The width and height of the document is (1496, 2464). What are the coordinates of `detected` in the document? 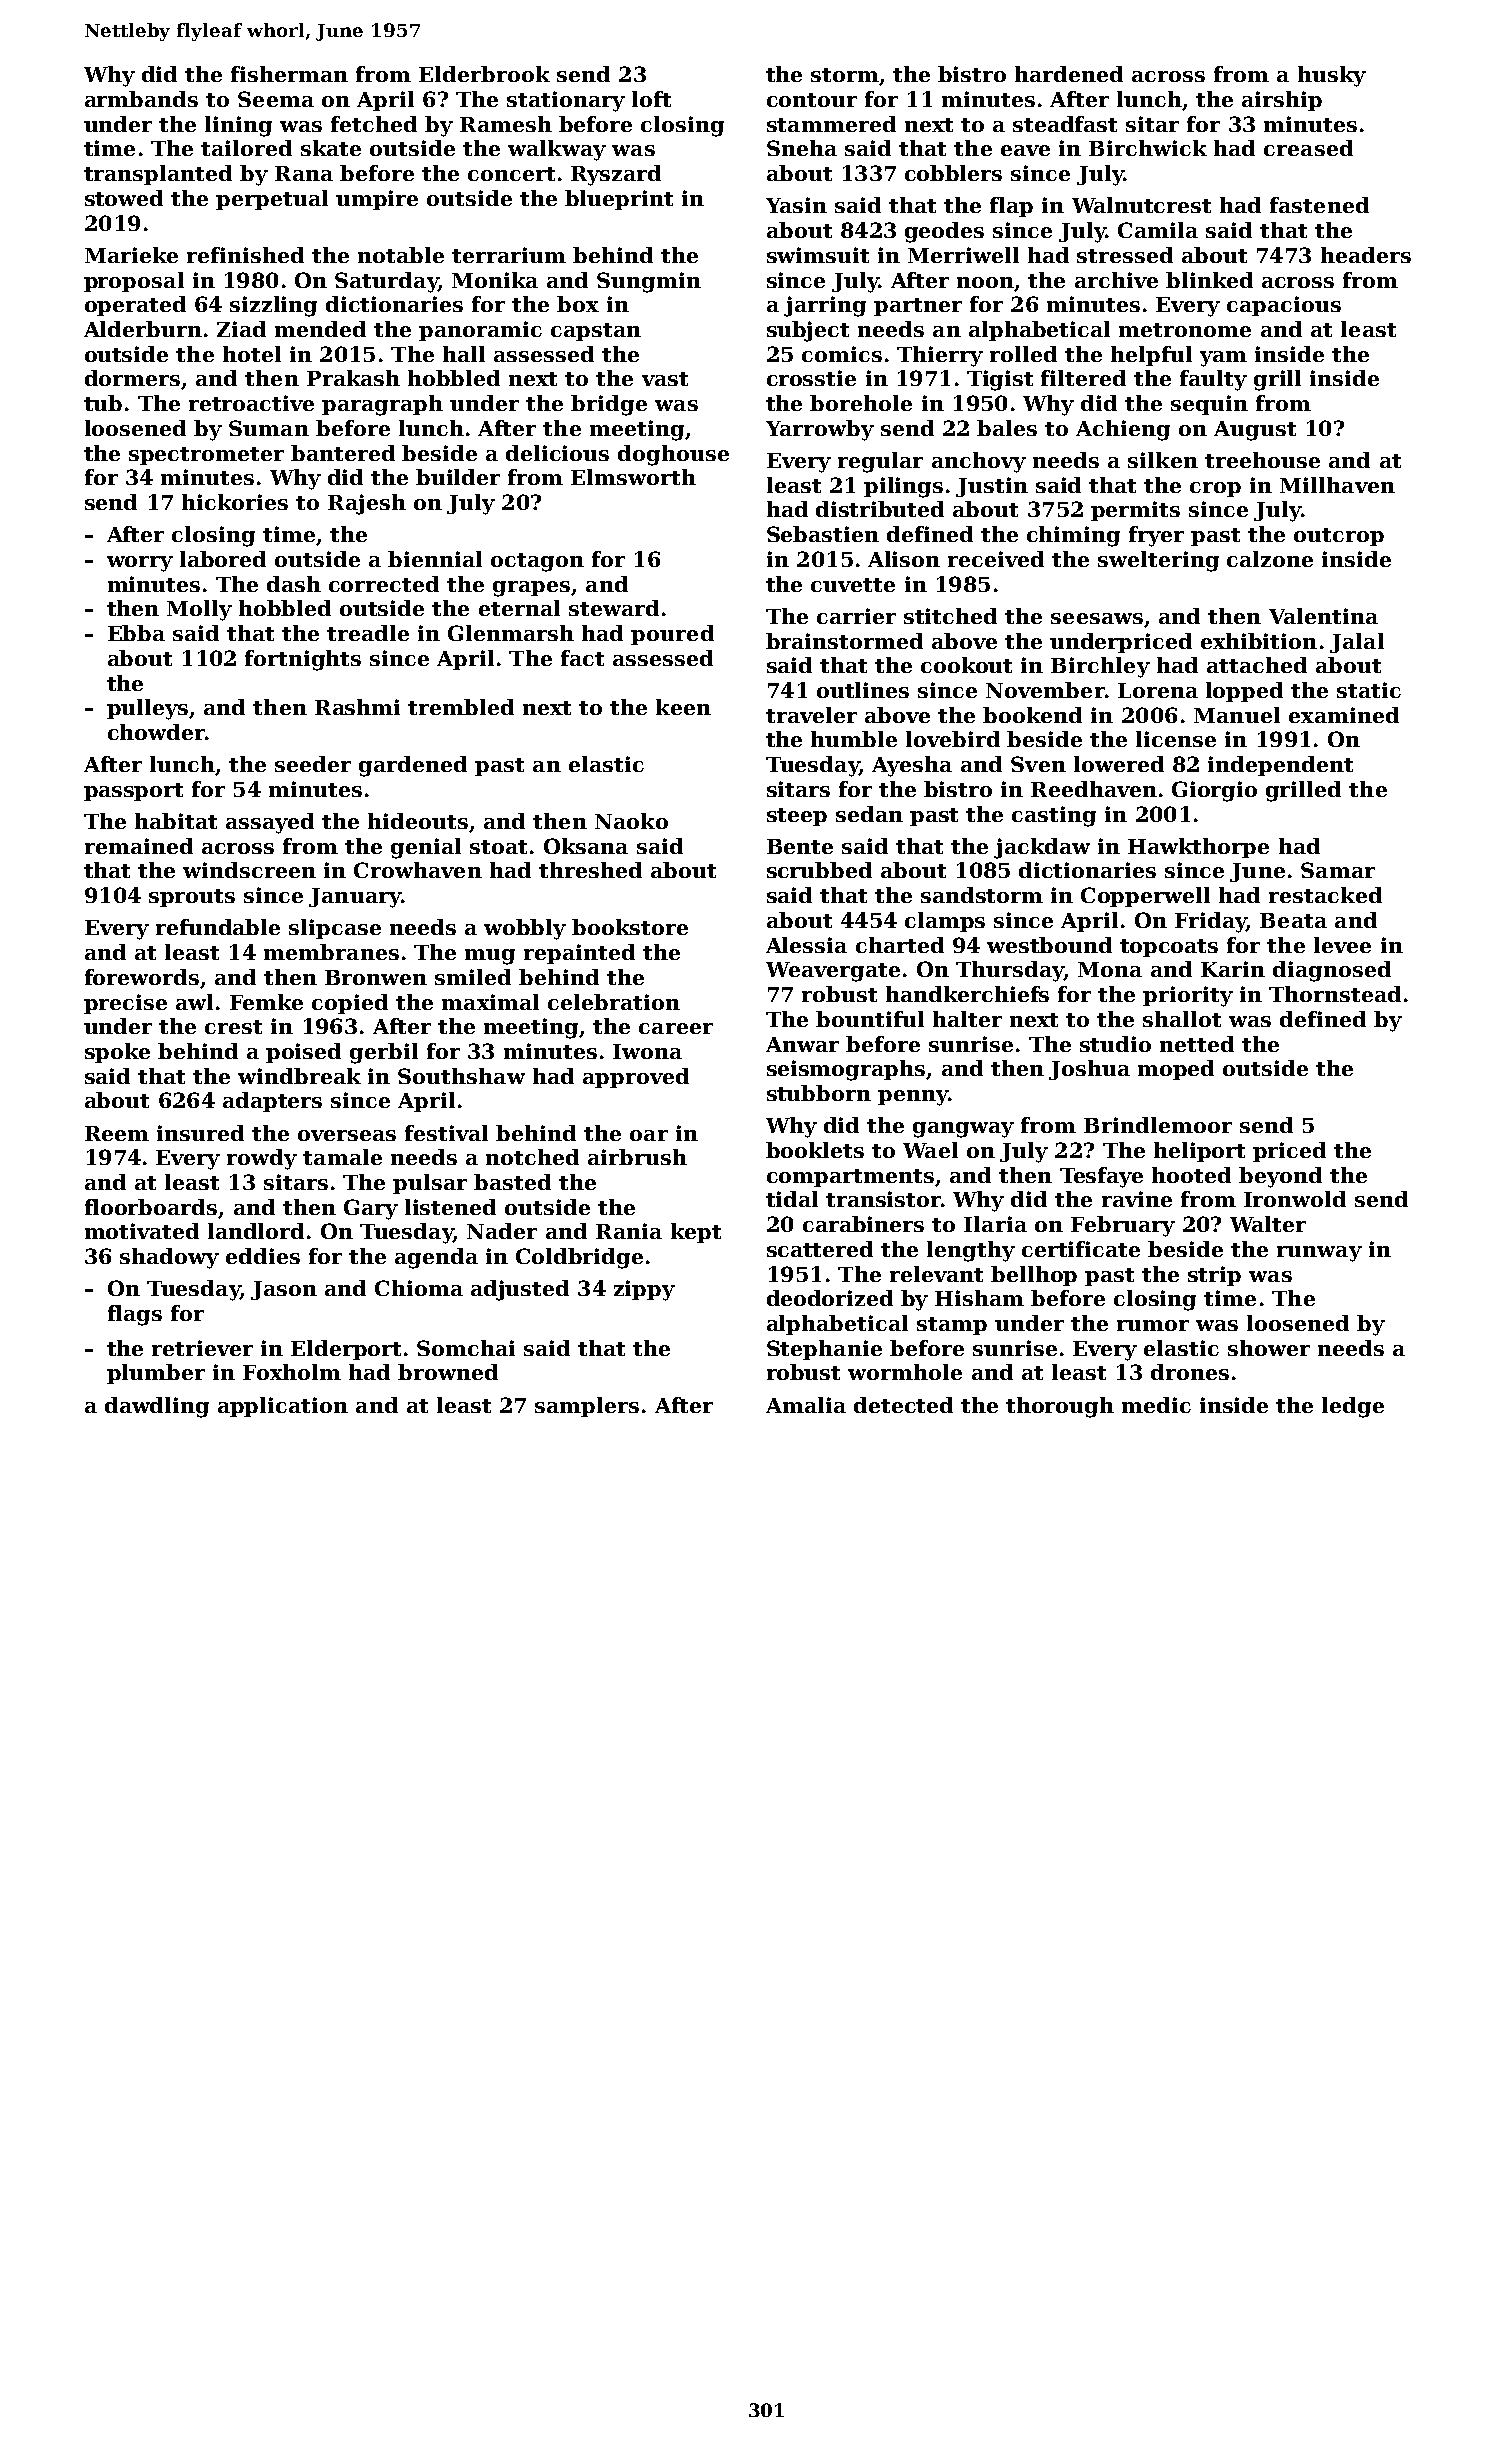 It's located at (903, 1405).
